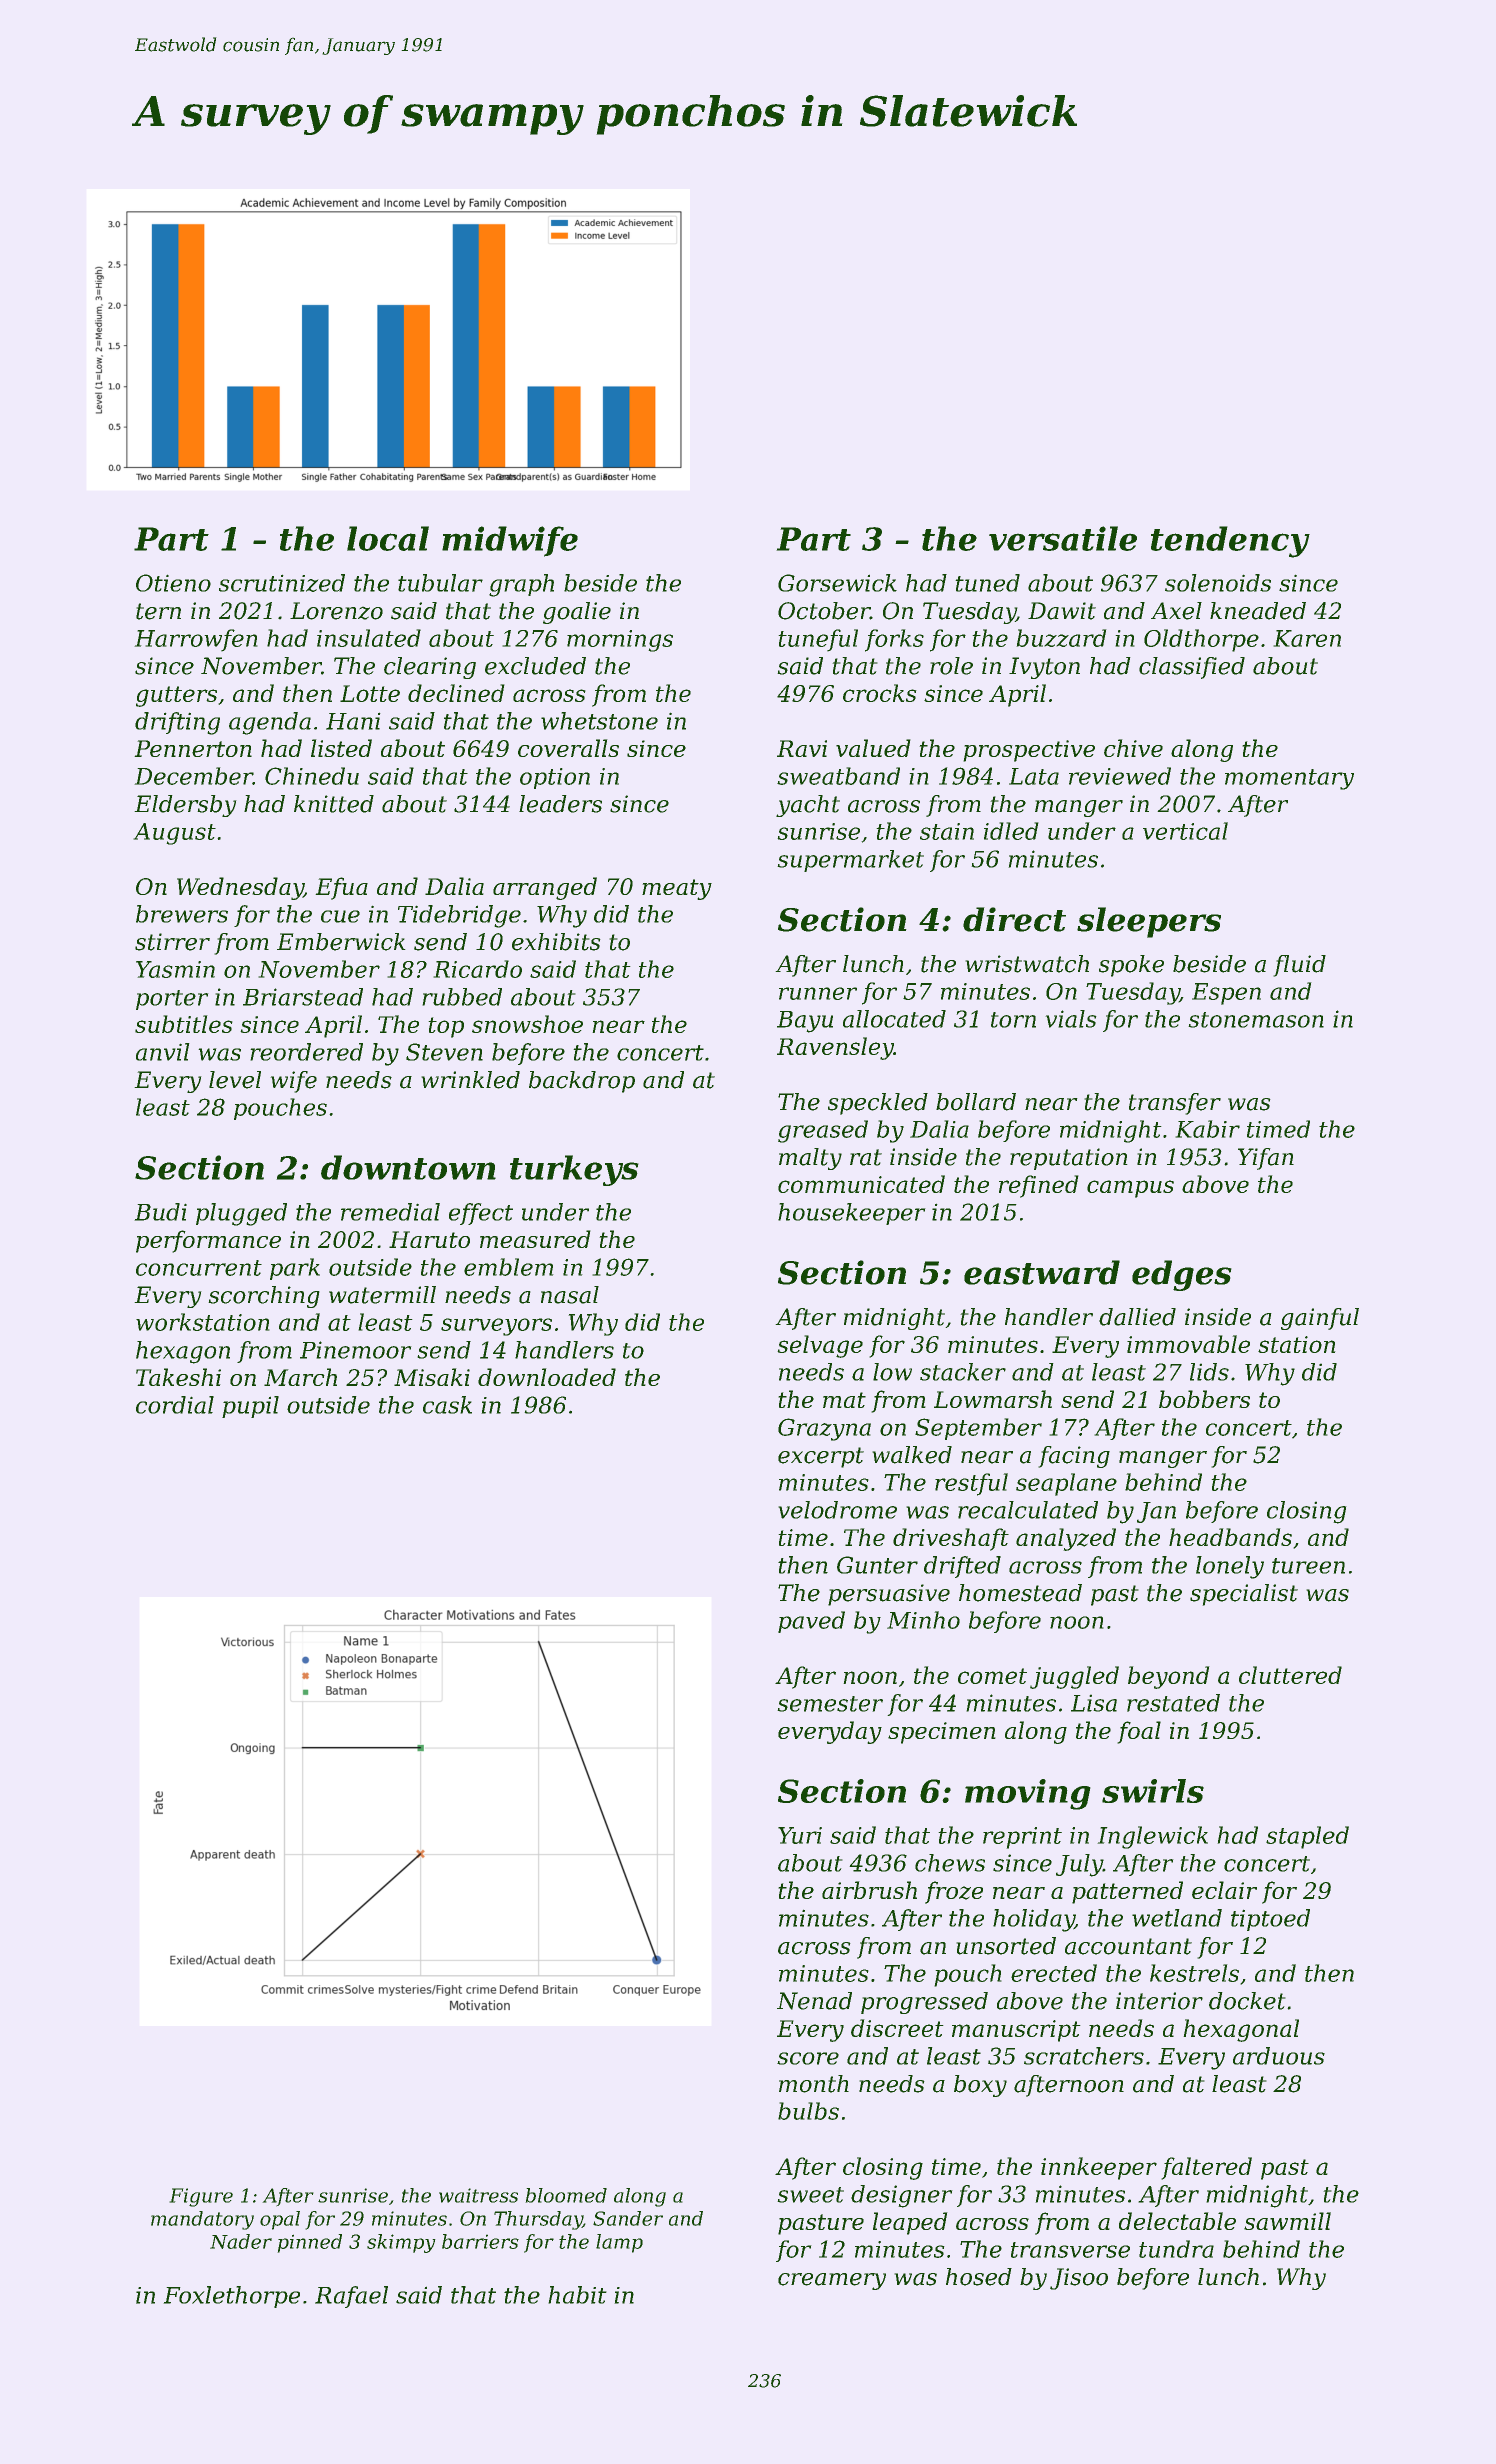 Image resolution: width=1496 pixels, height=2464 pixels. Describe the element at coordinates (447, 1405) in the screenshot. I see `cask` at that location.
